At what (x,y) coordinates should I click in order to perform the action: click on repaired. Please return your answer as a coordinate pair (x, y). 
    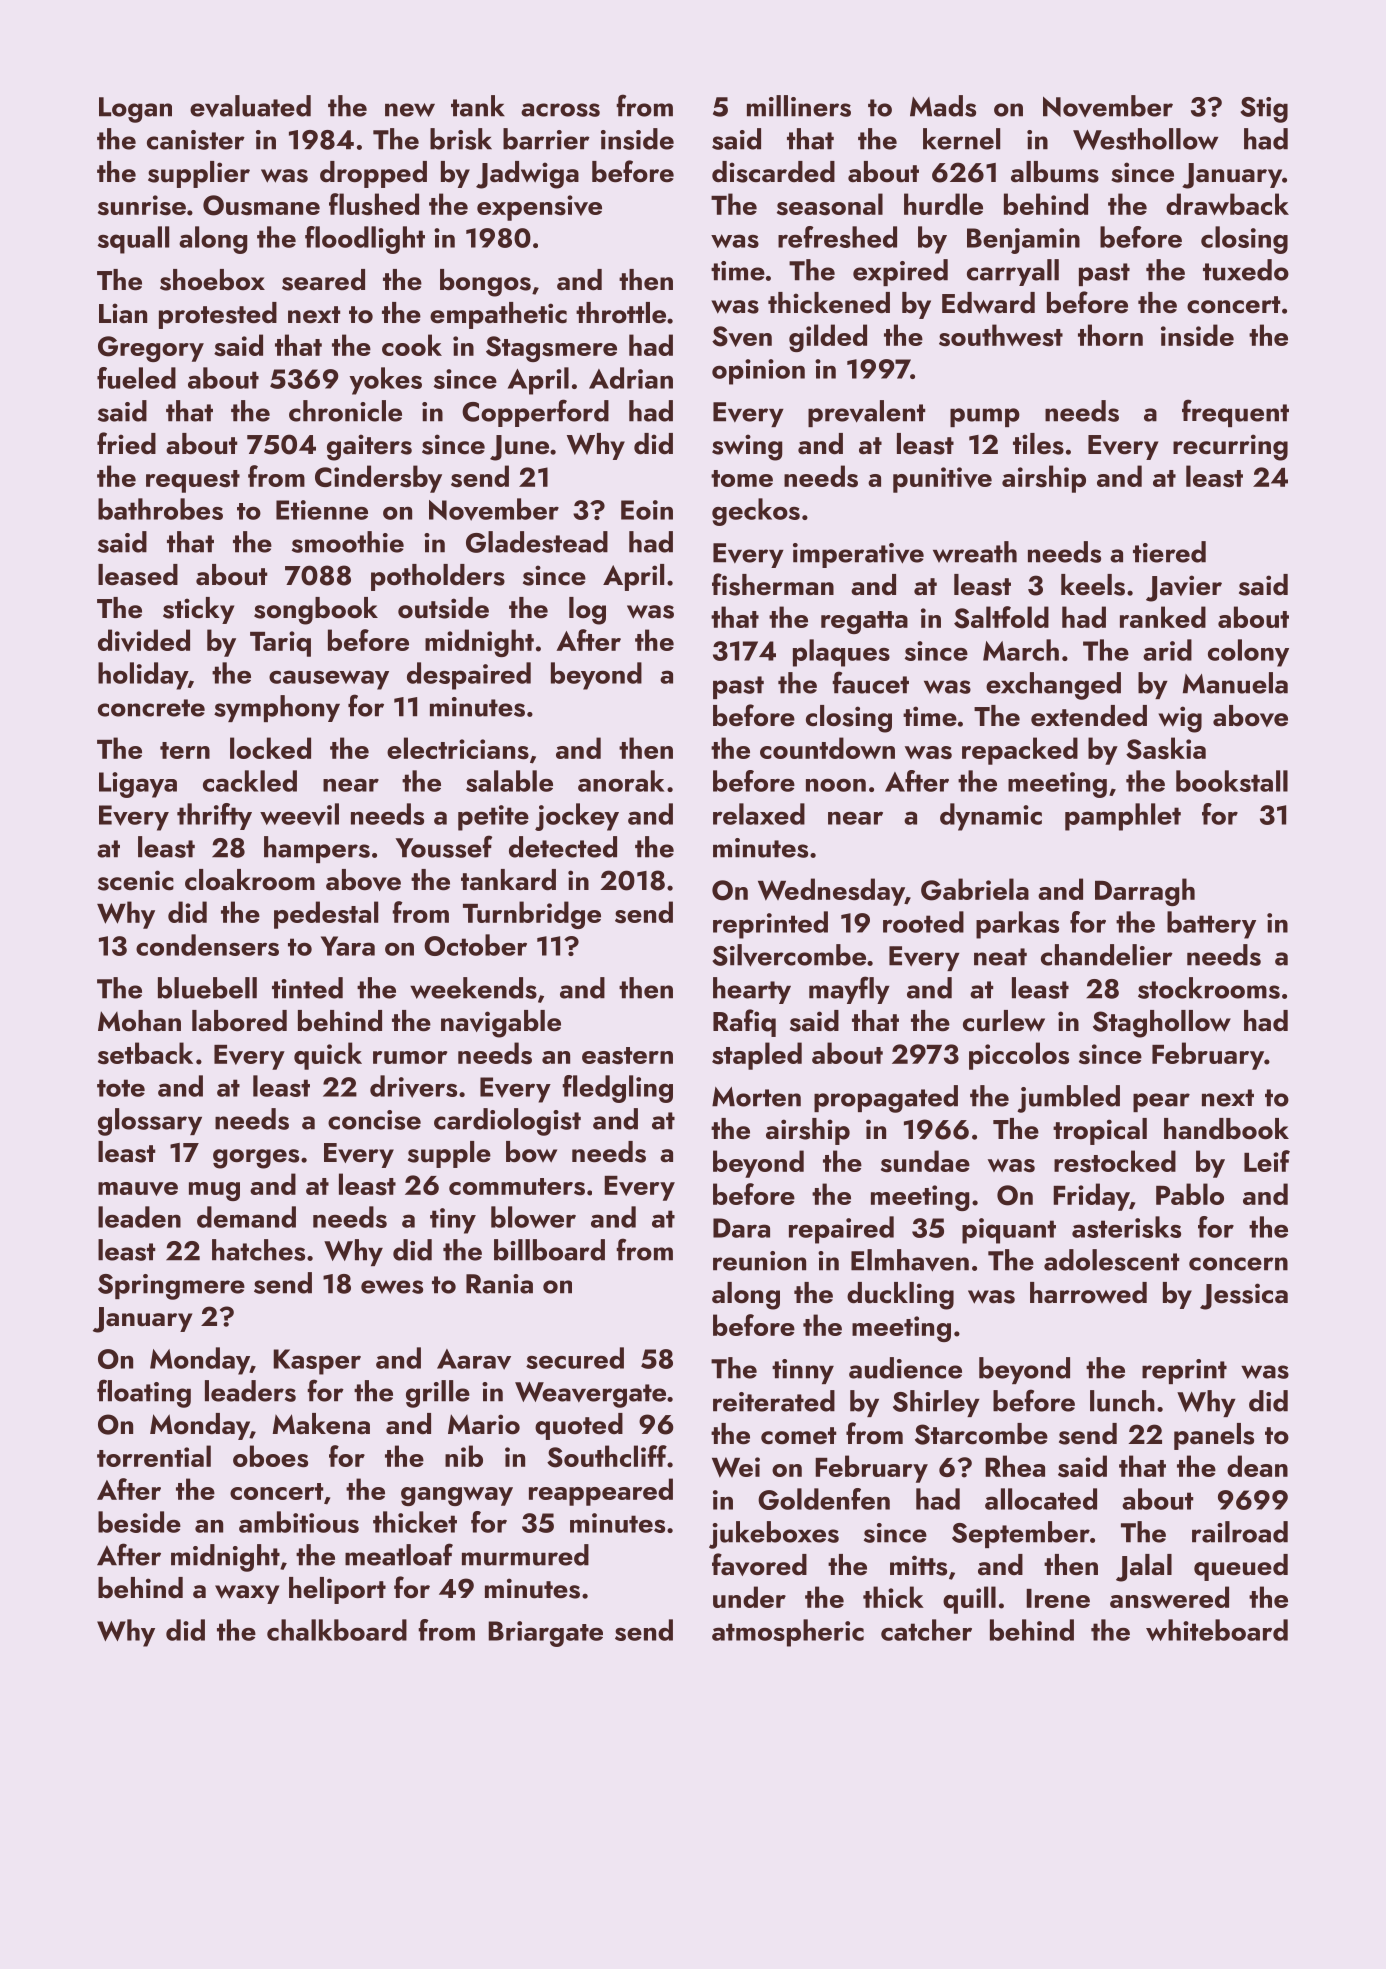
    Looking at the image, I should click on (841, 1230).
